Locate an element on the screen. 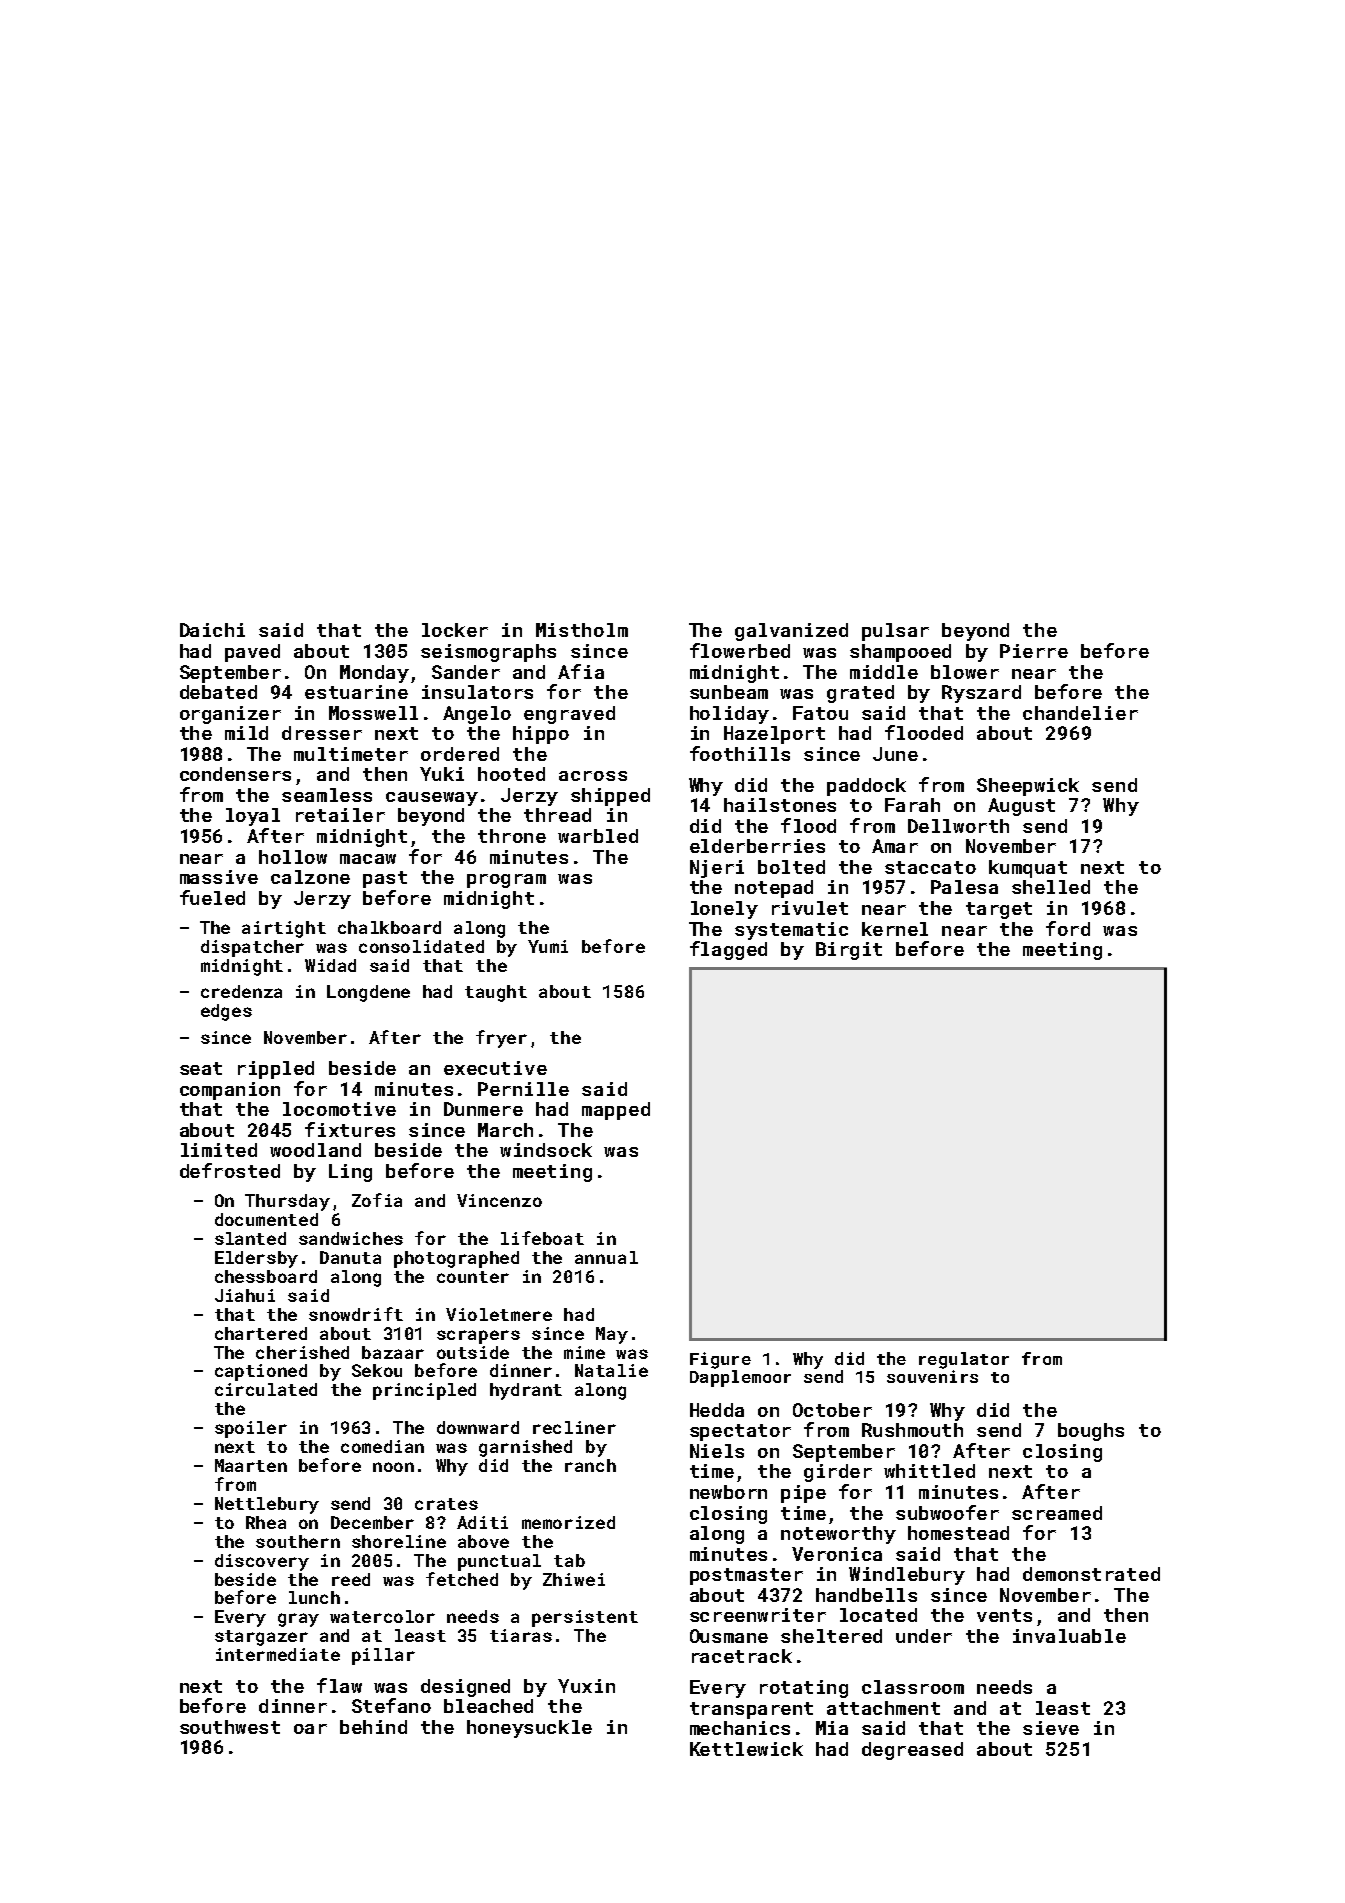 This screenshot has height=1903, width=1345. woodland is located at coordinates (315, 1150).
